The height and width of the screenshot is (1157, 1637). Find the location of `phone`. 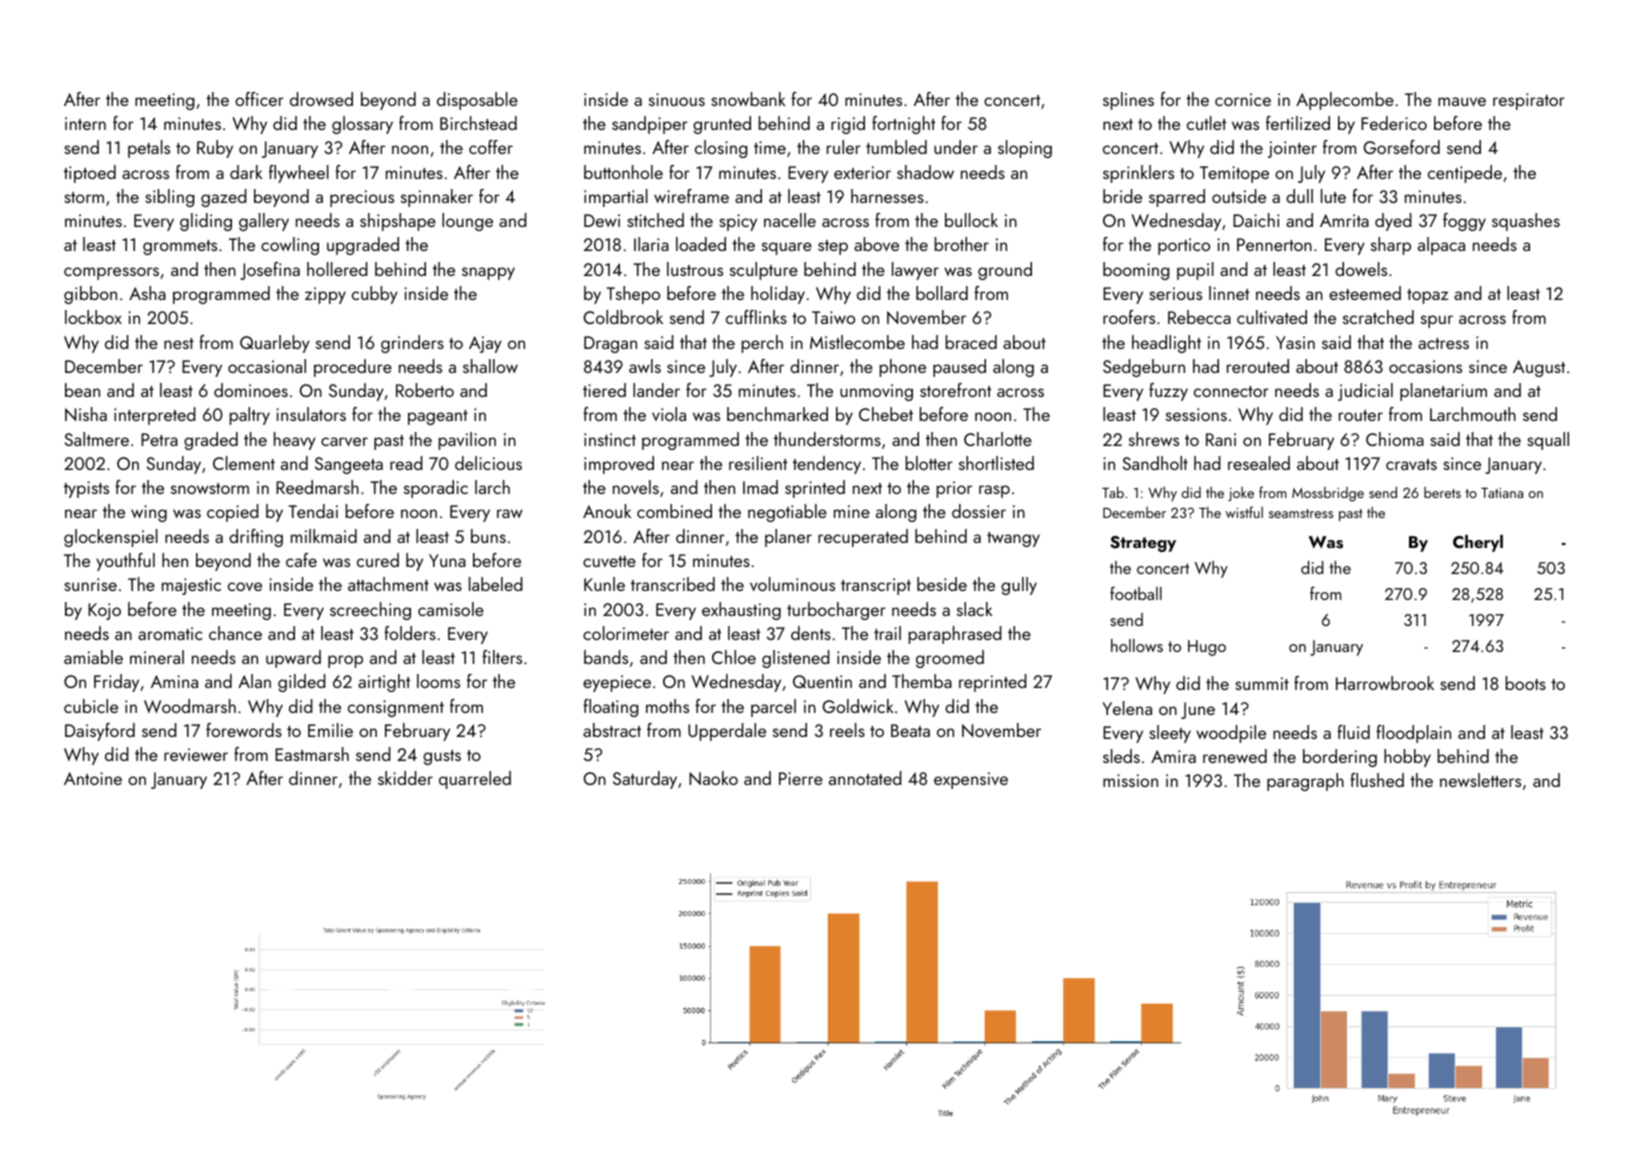

phone is located at coordinates (903, 368).
